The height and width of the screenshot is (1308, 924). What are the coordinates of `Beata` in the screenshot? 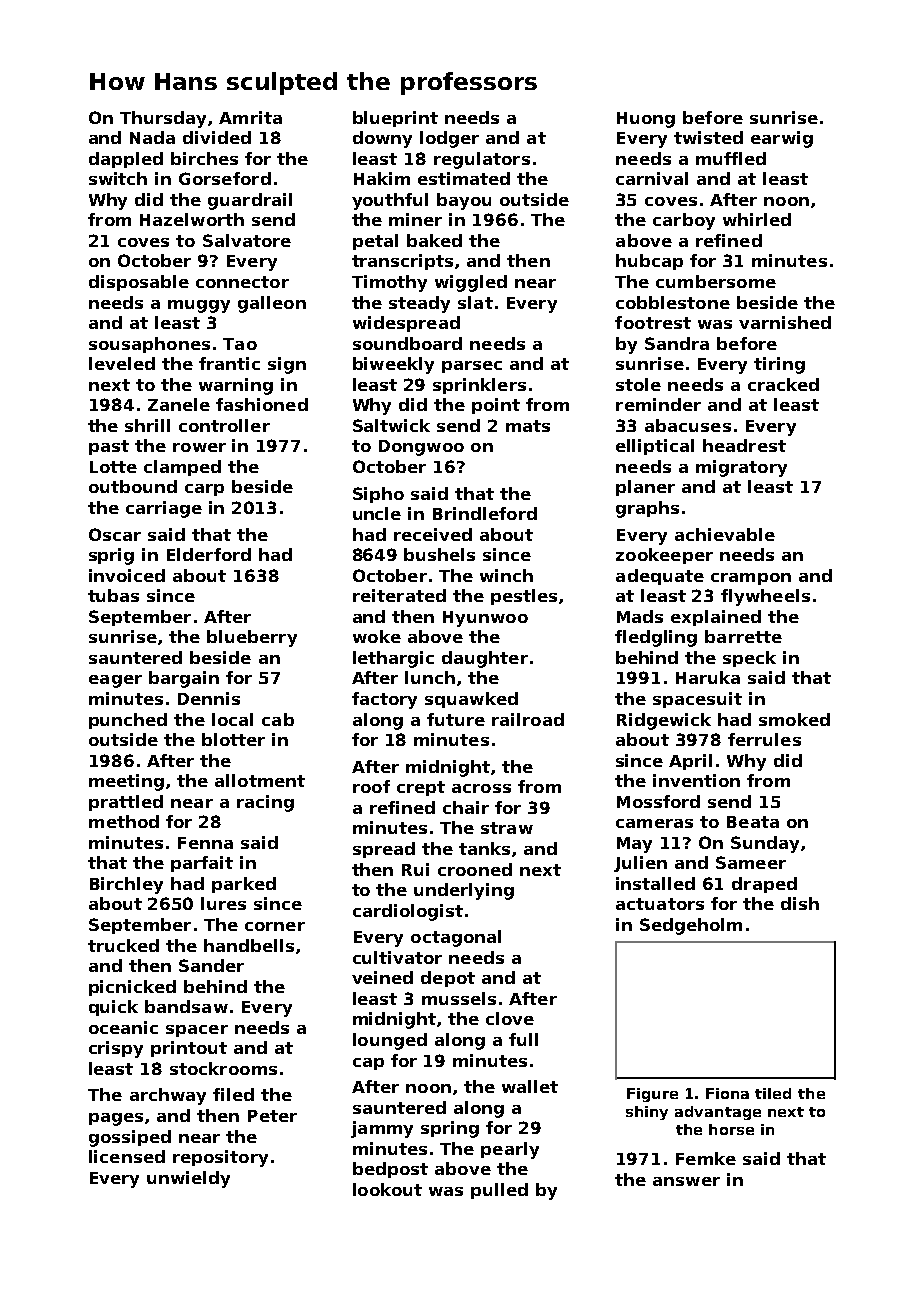 It's located at (753, 822).
